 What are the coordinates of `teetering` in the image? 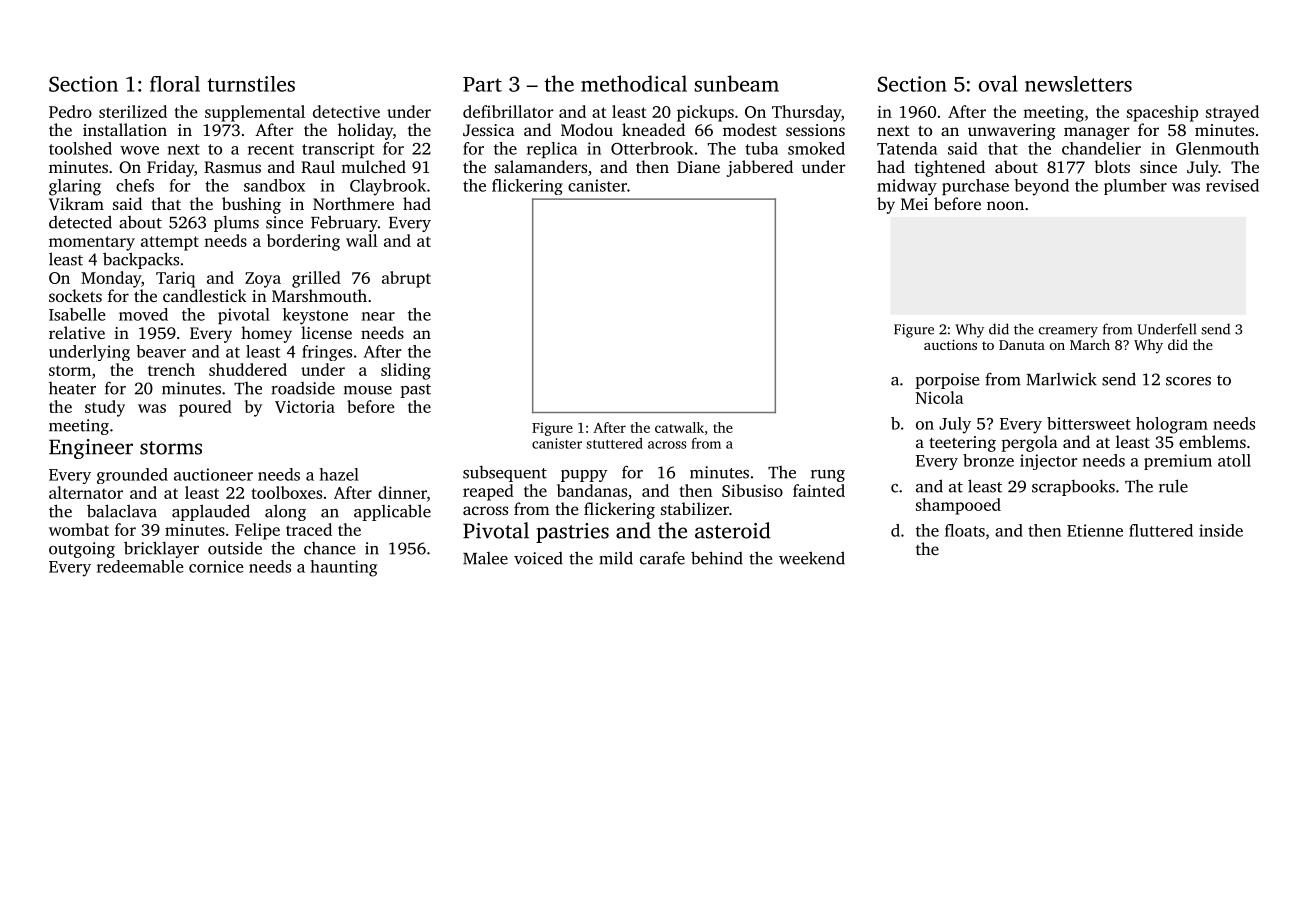 It's located at (962, 444).
